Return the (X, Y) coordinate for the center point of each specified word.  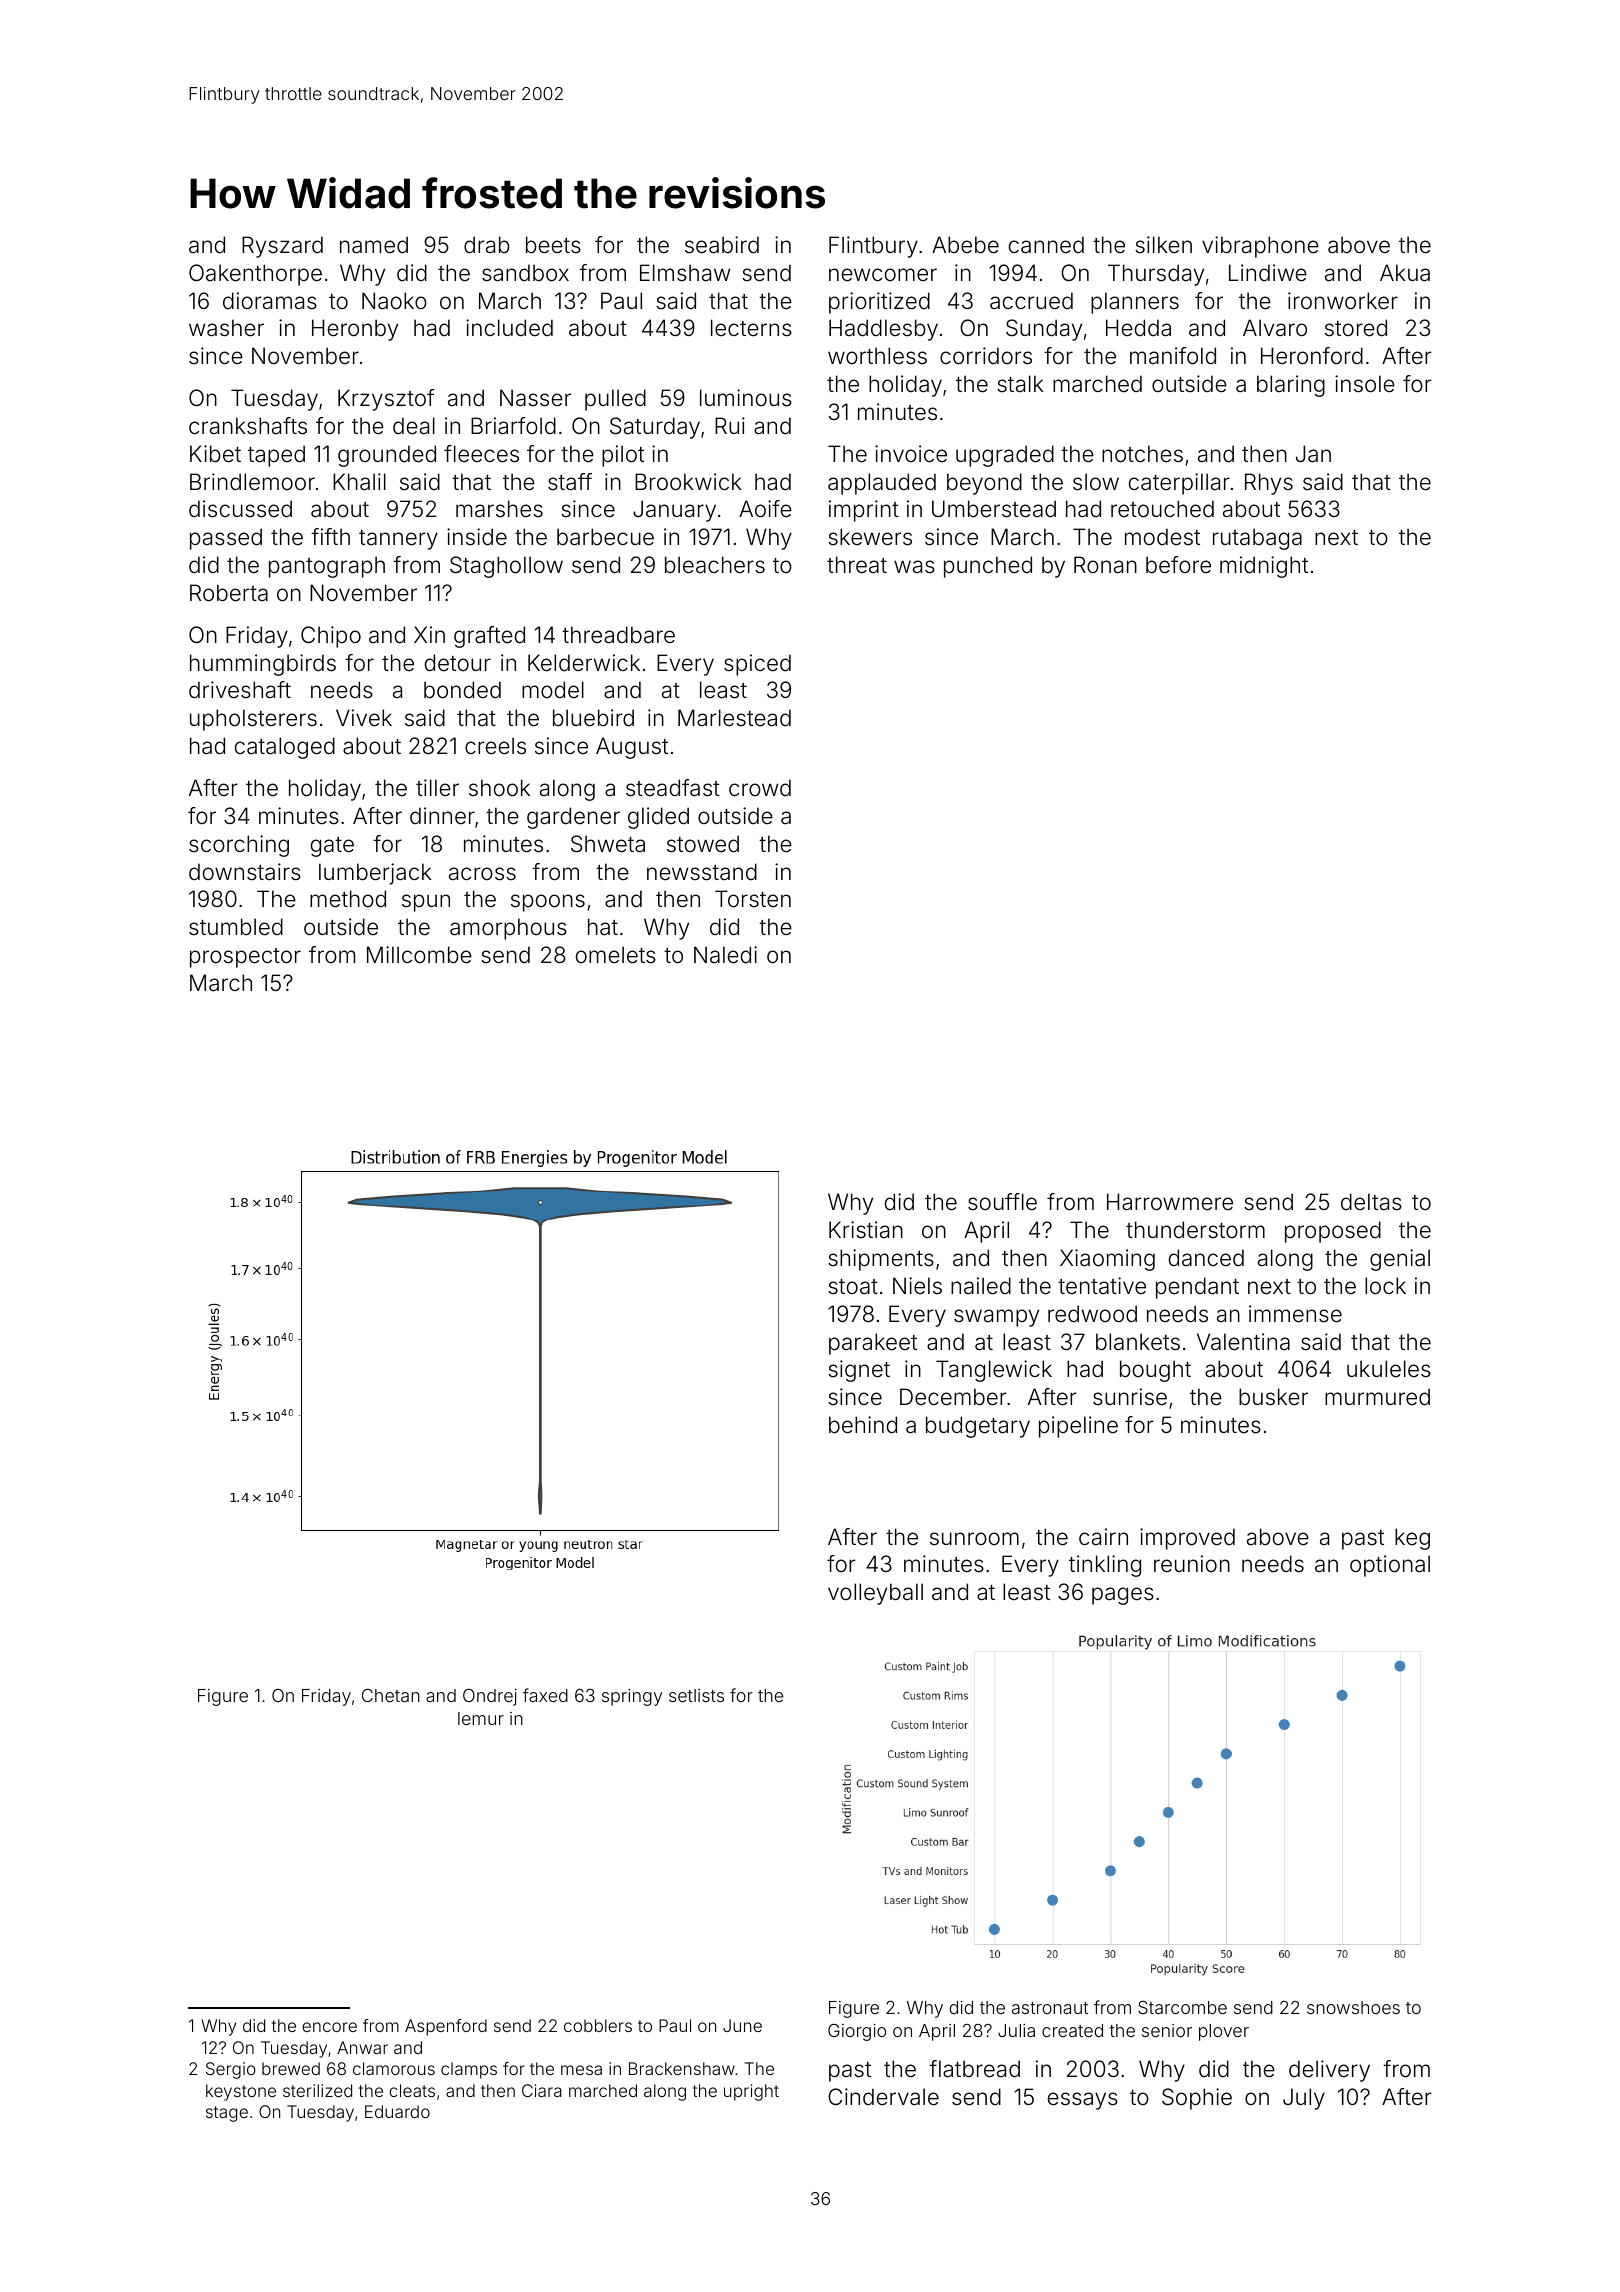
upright (751, 2092)
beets (553, 245)
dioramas (270, 301)
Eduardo (397, 2111)
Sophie (1197, 2099)
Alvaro (1275, 328)
